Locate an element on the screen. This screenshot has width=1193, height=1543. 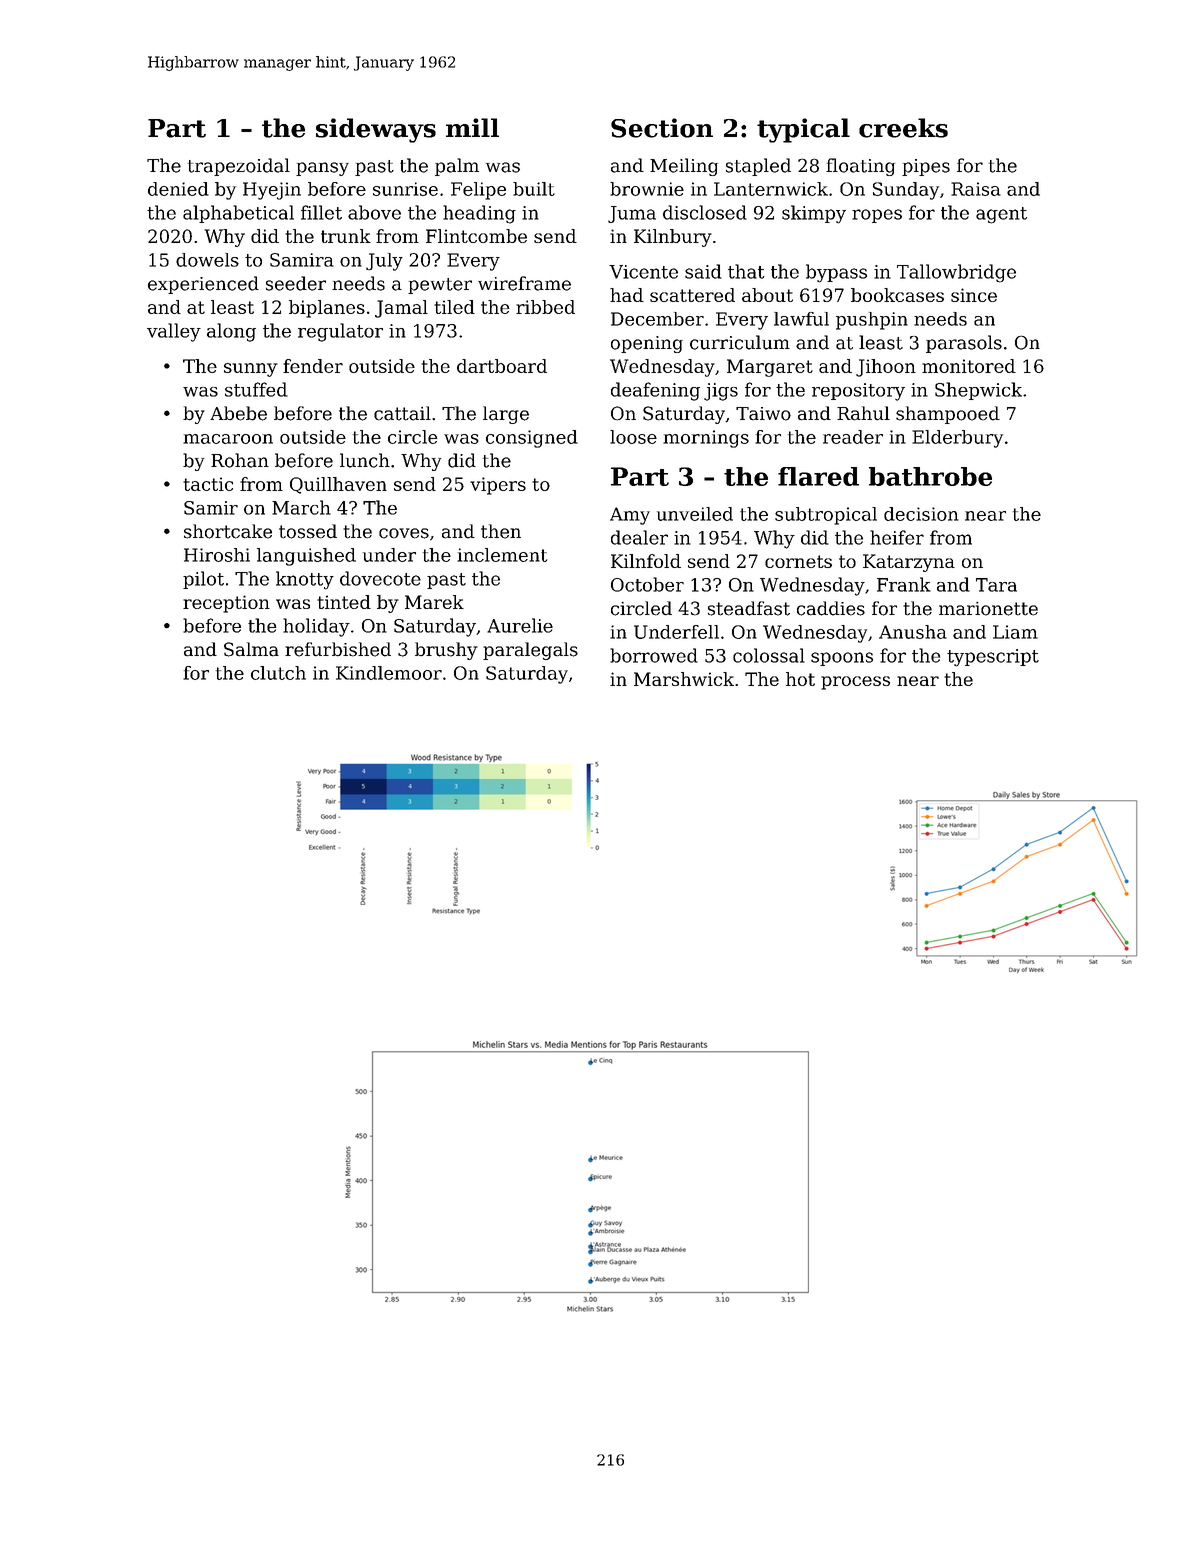
holiday is located at coordinates (316, 627).
